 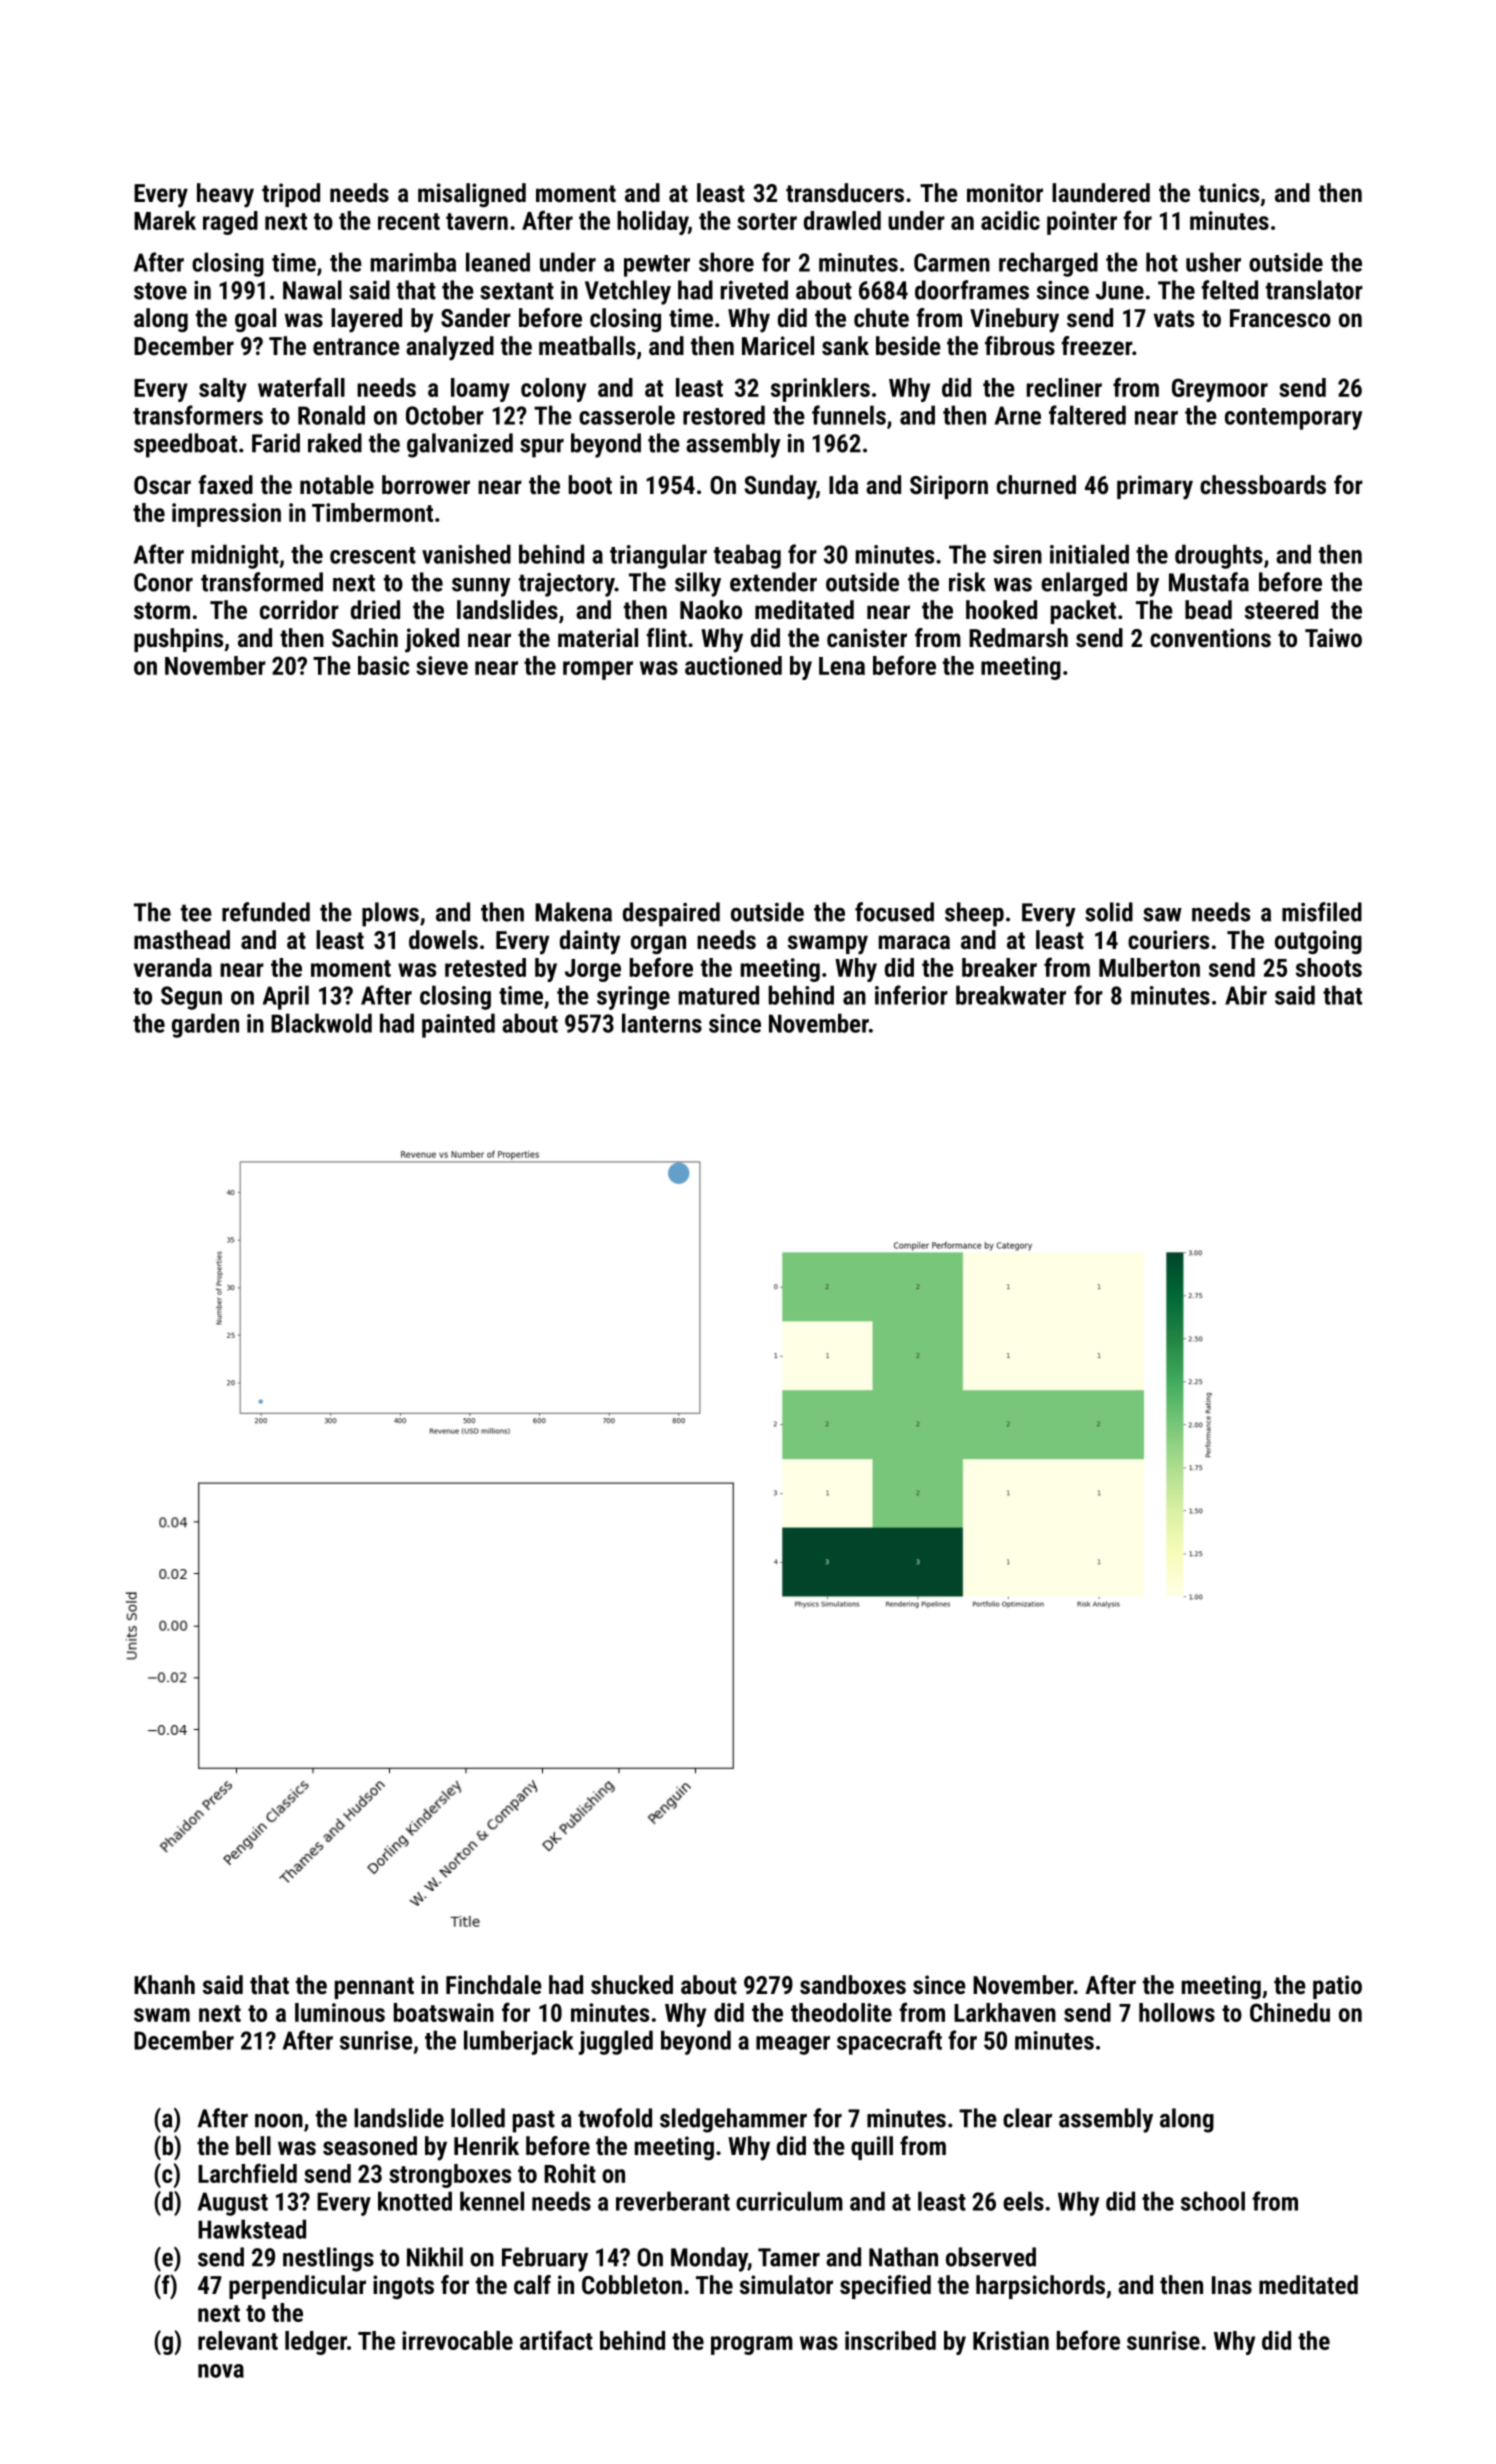 I want to click on ledger, so click(x=316, y=2343).
